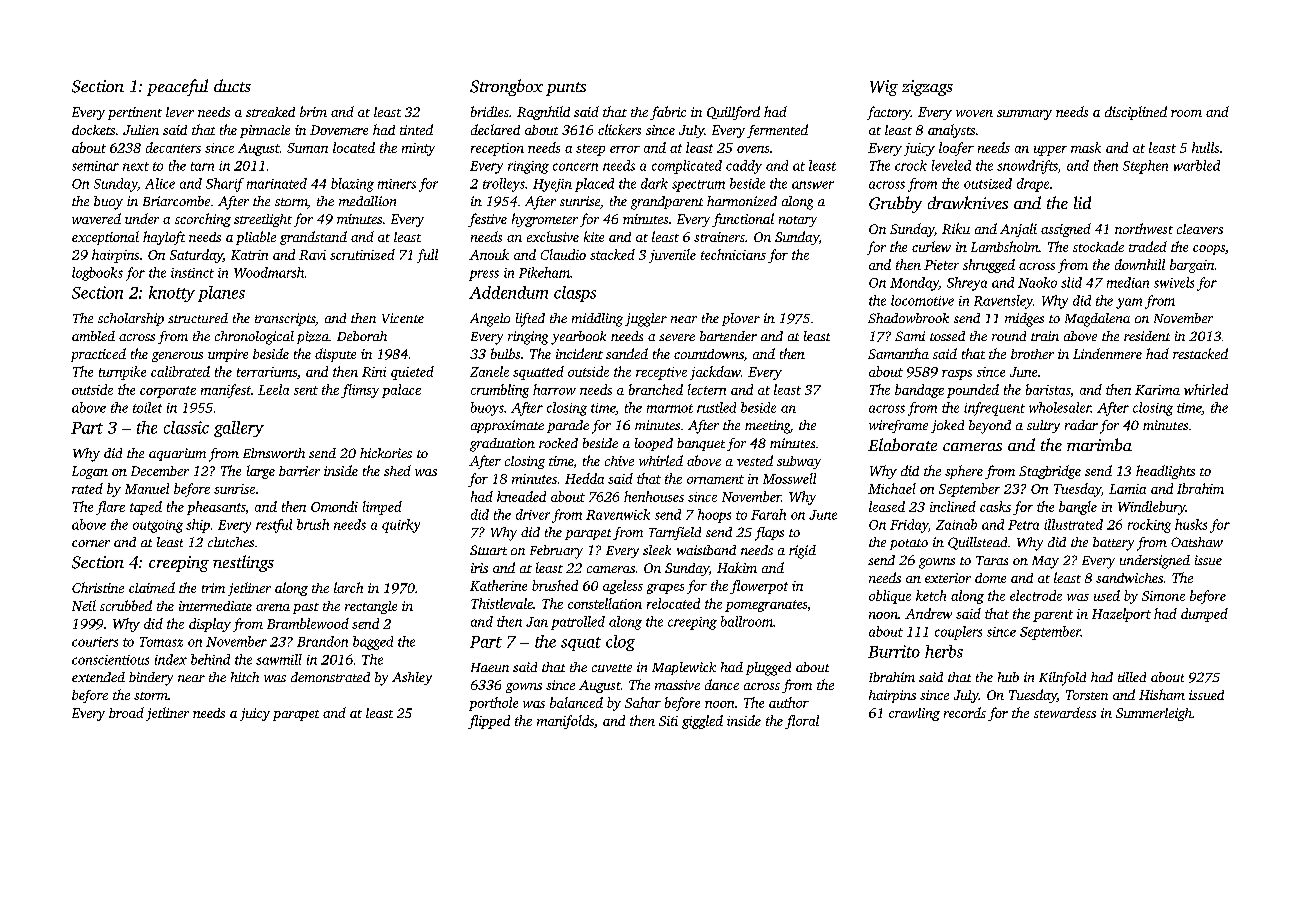  What do you see at coordinates (334, 506) in the document?
I see `Omondi` at bounding box center [334, 506].
